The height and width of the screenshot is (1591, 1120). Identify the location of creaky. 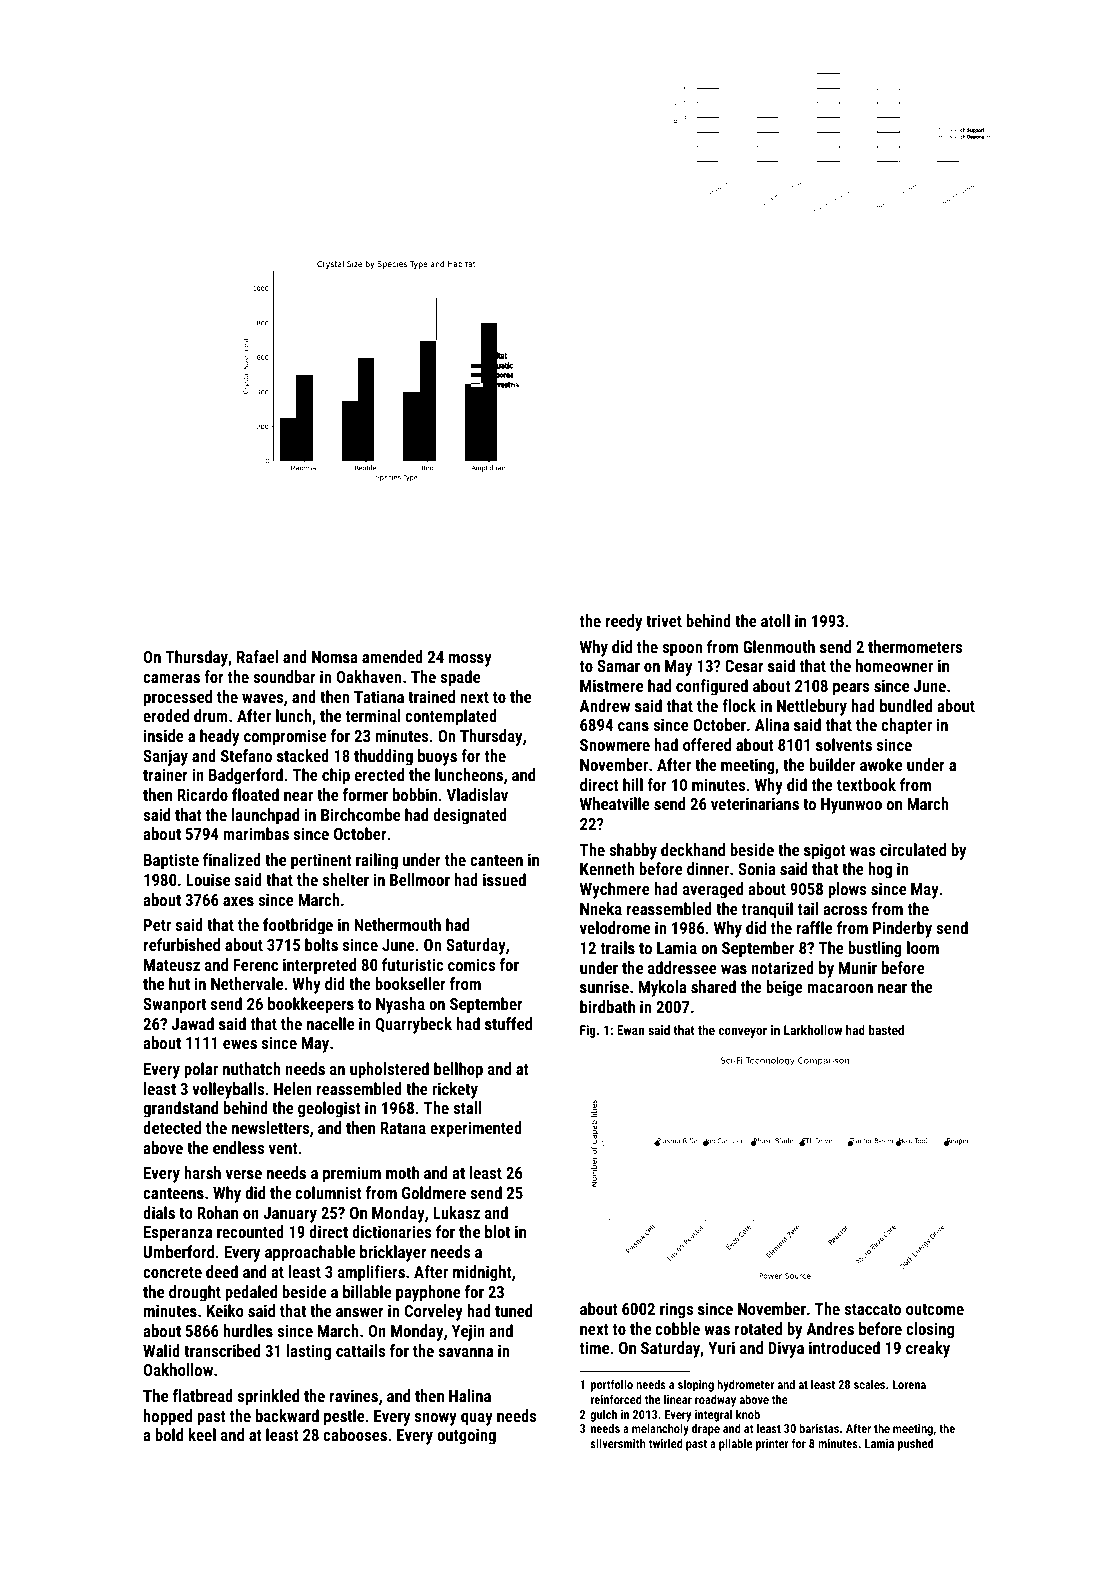
(928, 1349).
